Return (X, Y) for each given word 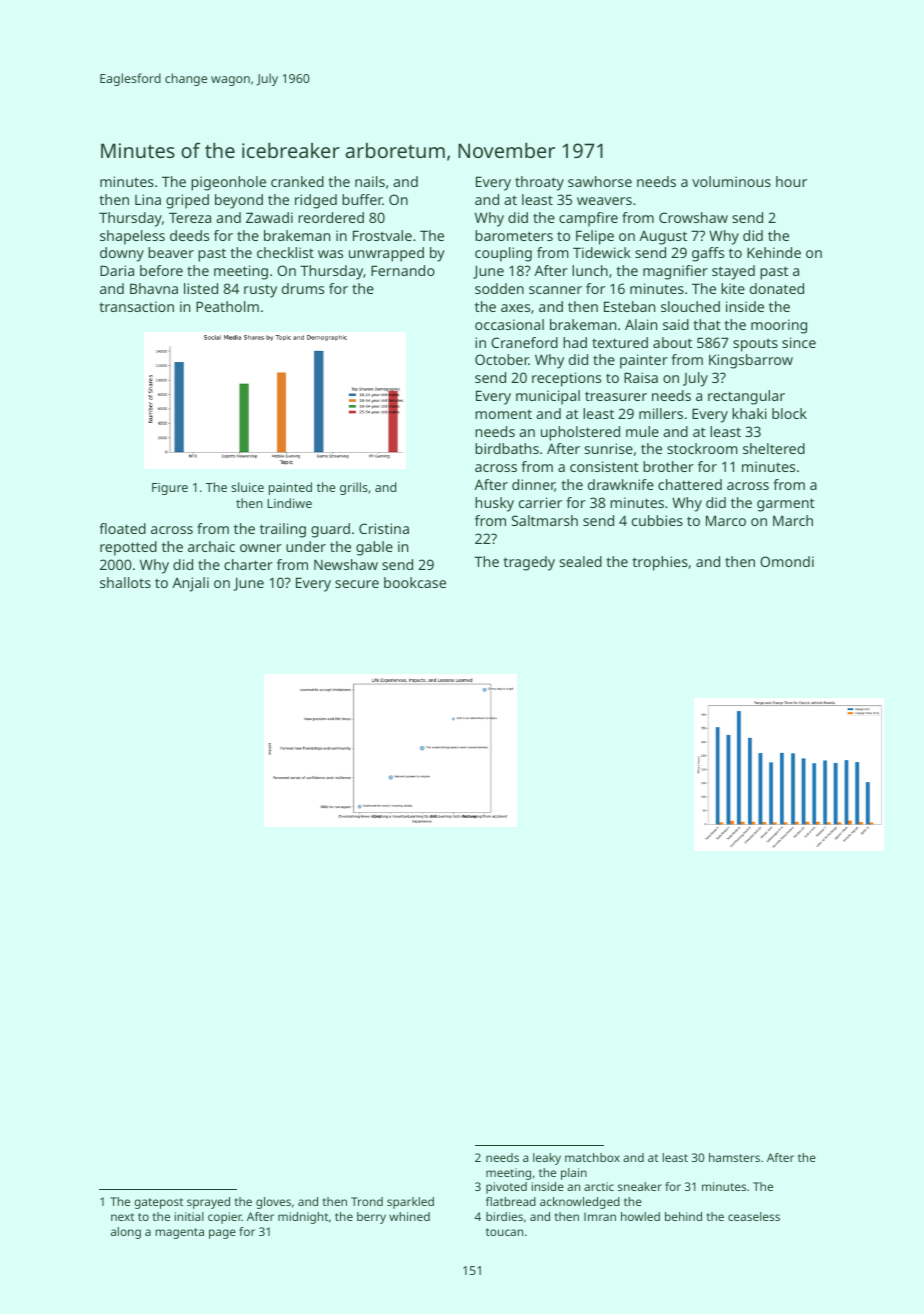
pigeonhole (228, 183)
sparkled (410, 1203)
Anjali (190, 584)
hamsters (734, 1157)
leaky (547, 1159)
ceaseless (754, 1216)
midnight (303, 1218)
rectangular (746, 397)
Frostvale (382, 235)
